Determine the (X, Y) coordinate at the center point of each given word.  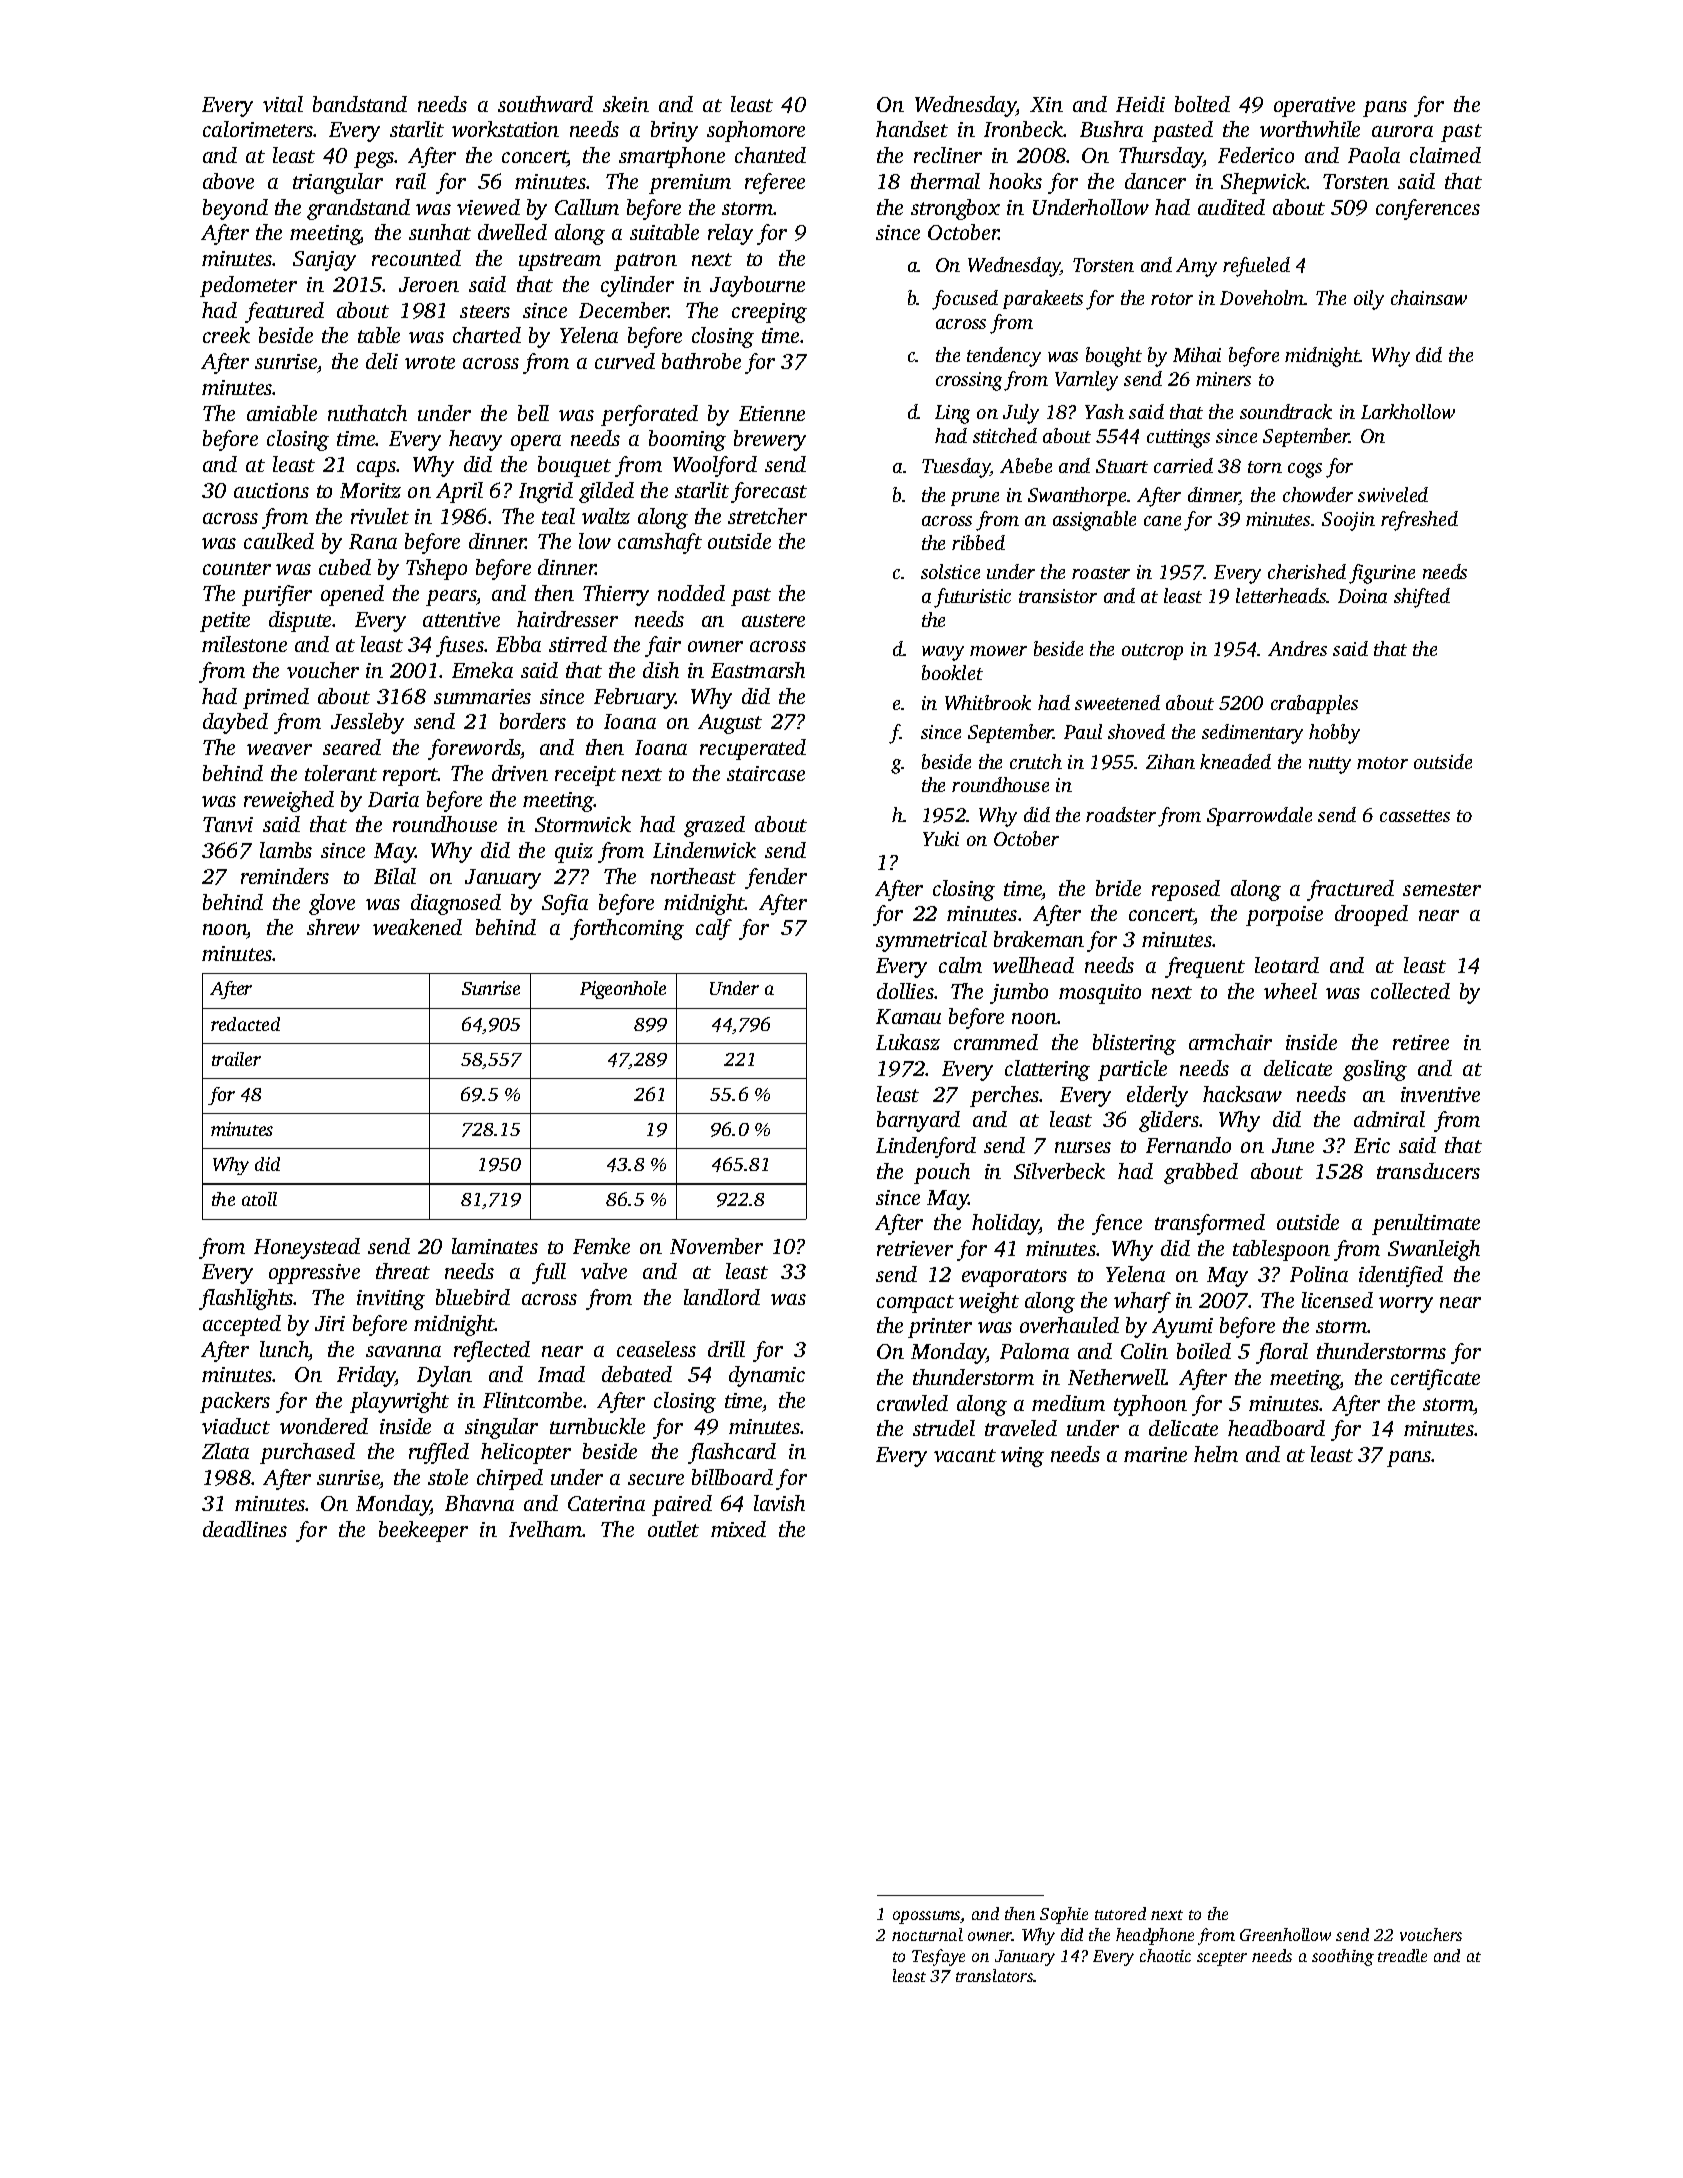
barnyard (918, 1121)
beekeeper (423, 1531)
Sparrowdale (1259, 816)
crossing (969, 381)
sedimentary (1252, 734)
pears (451, 598)
